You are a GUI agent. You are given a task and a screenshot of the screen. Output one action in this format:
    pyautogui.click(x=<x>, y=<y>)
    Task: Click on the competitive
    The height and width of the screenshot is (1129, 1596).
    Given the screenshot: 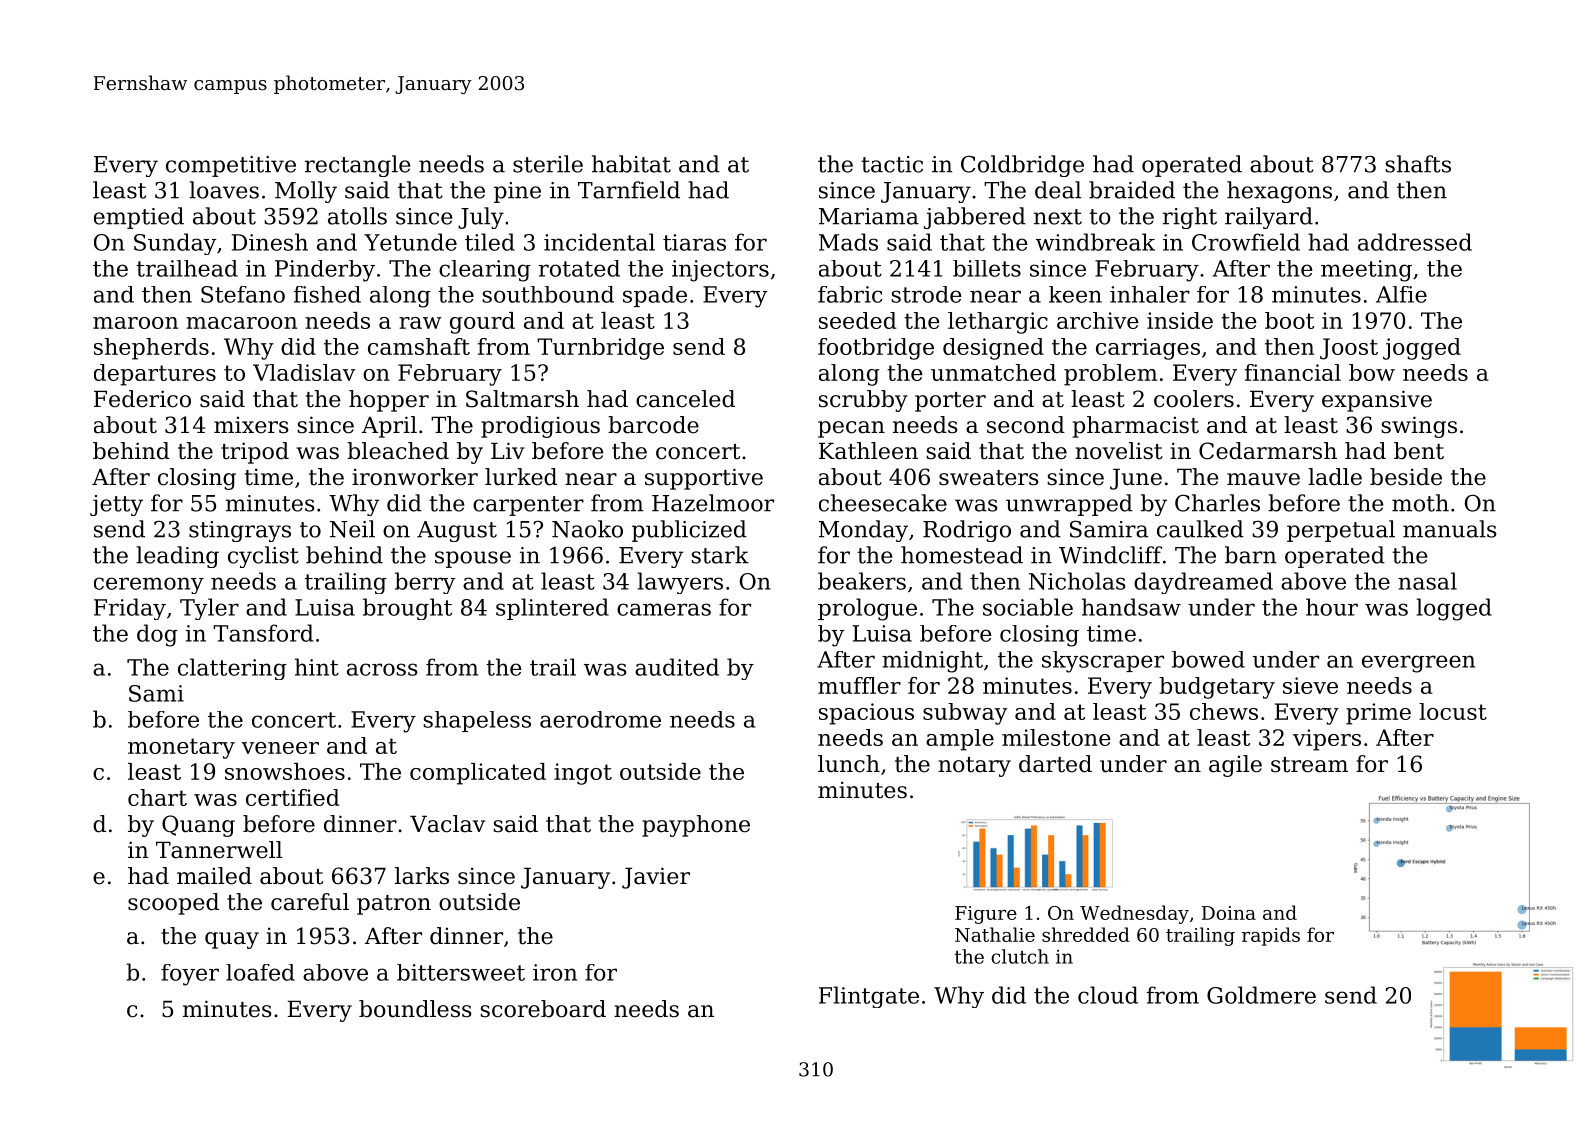 What is the action you would take?
    pyautogui.click(x=231, y=166)
